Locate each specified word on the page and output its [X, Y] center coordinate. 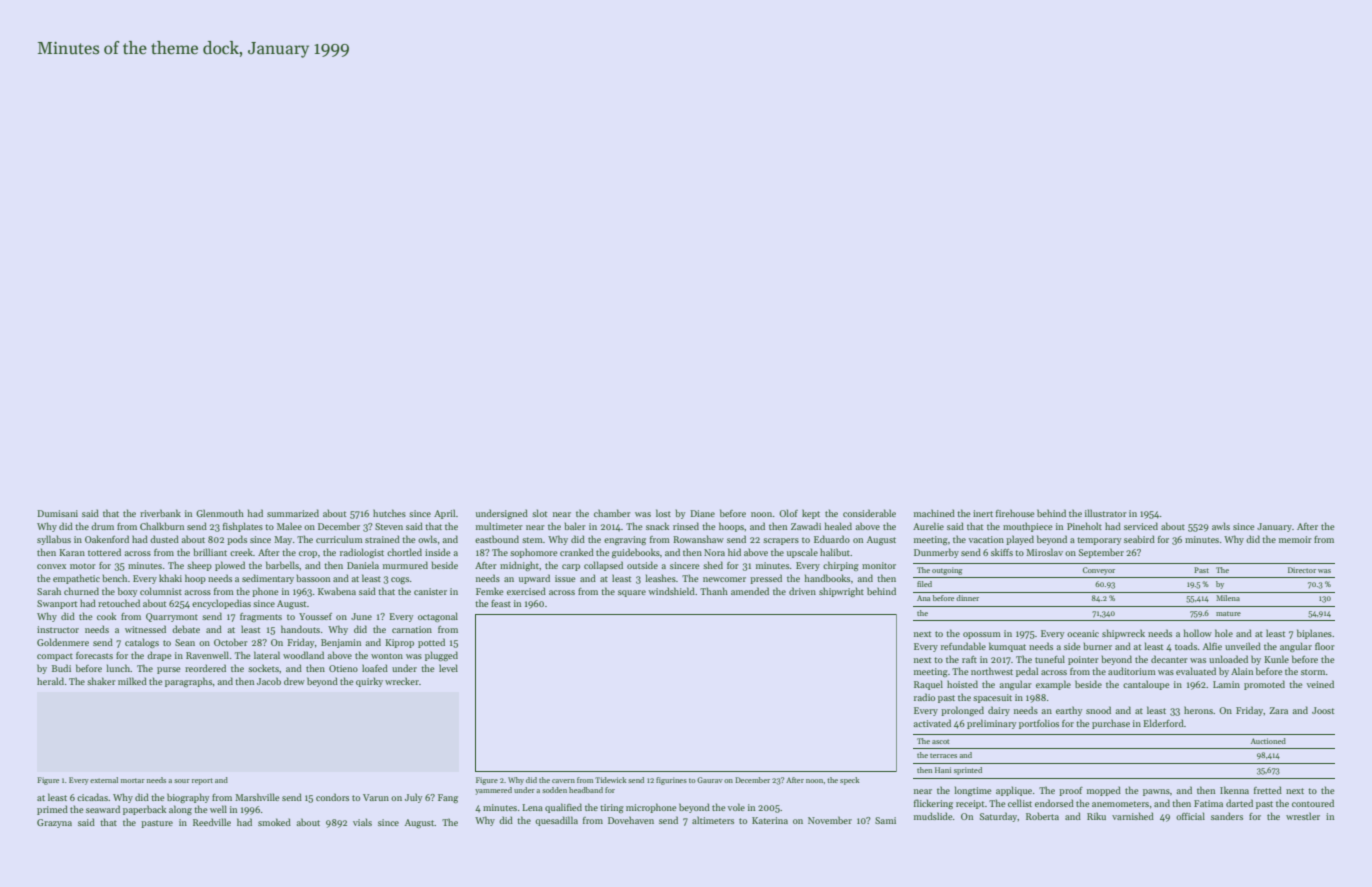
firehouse [1015, 513]
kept [811, 514]
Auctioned [1268, 741]
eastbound [497, 539]
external [104, 780]
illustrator [1106, 513]
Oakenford [107, 539]
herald [50, 681]
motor [83, 566]
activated [932, 723]
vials [362, 822]
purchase [1111, 724]
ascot [940, 741]
